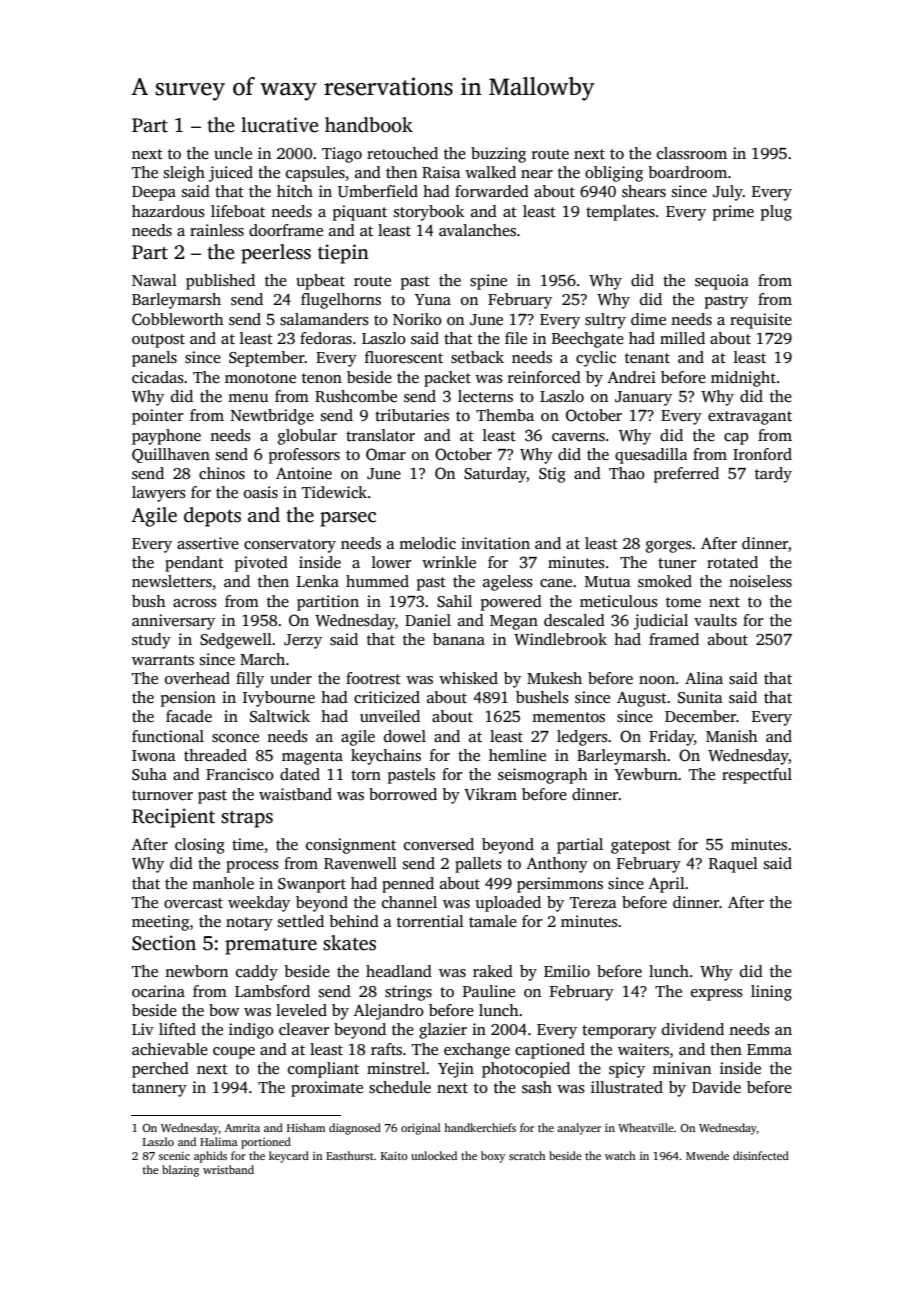 The width and height of the screenshot is (924, 1314). Describe the element at coordinates (761, 1155) in the screenshot. I see `disinfected` at that location.
